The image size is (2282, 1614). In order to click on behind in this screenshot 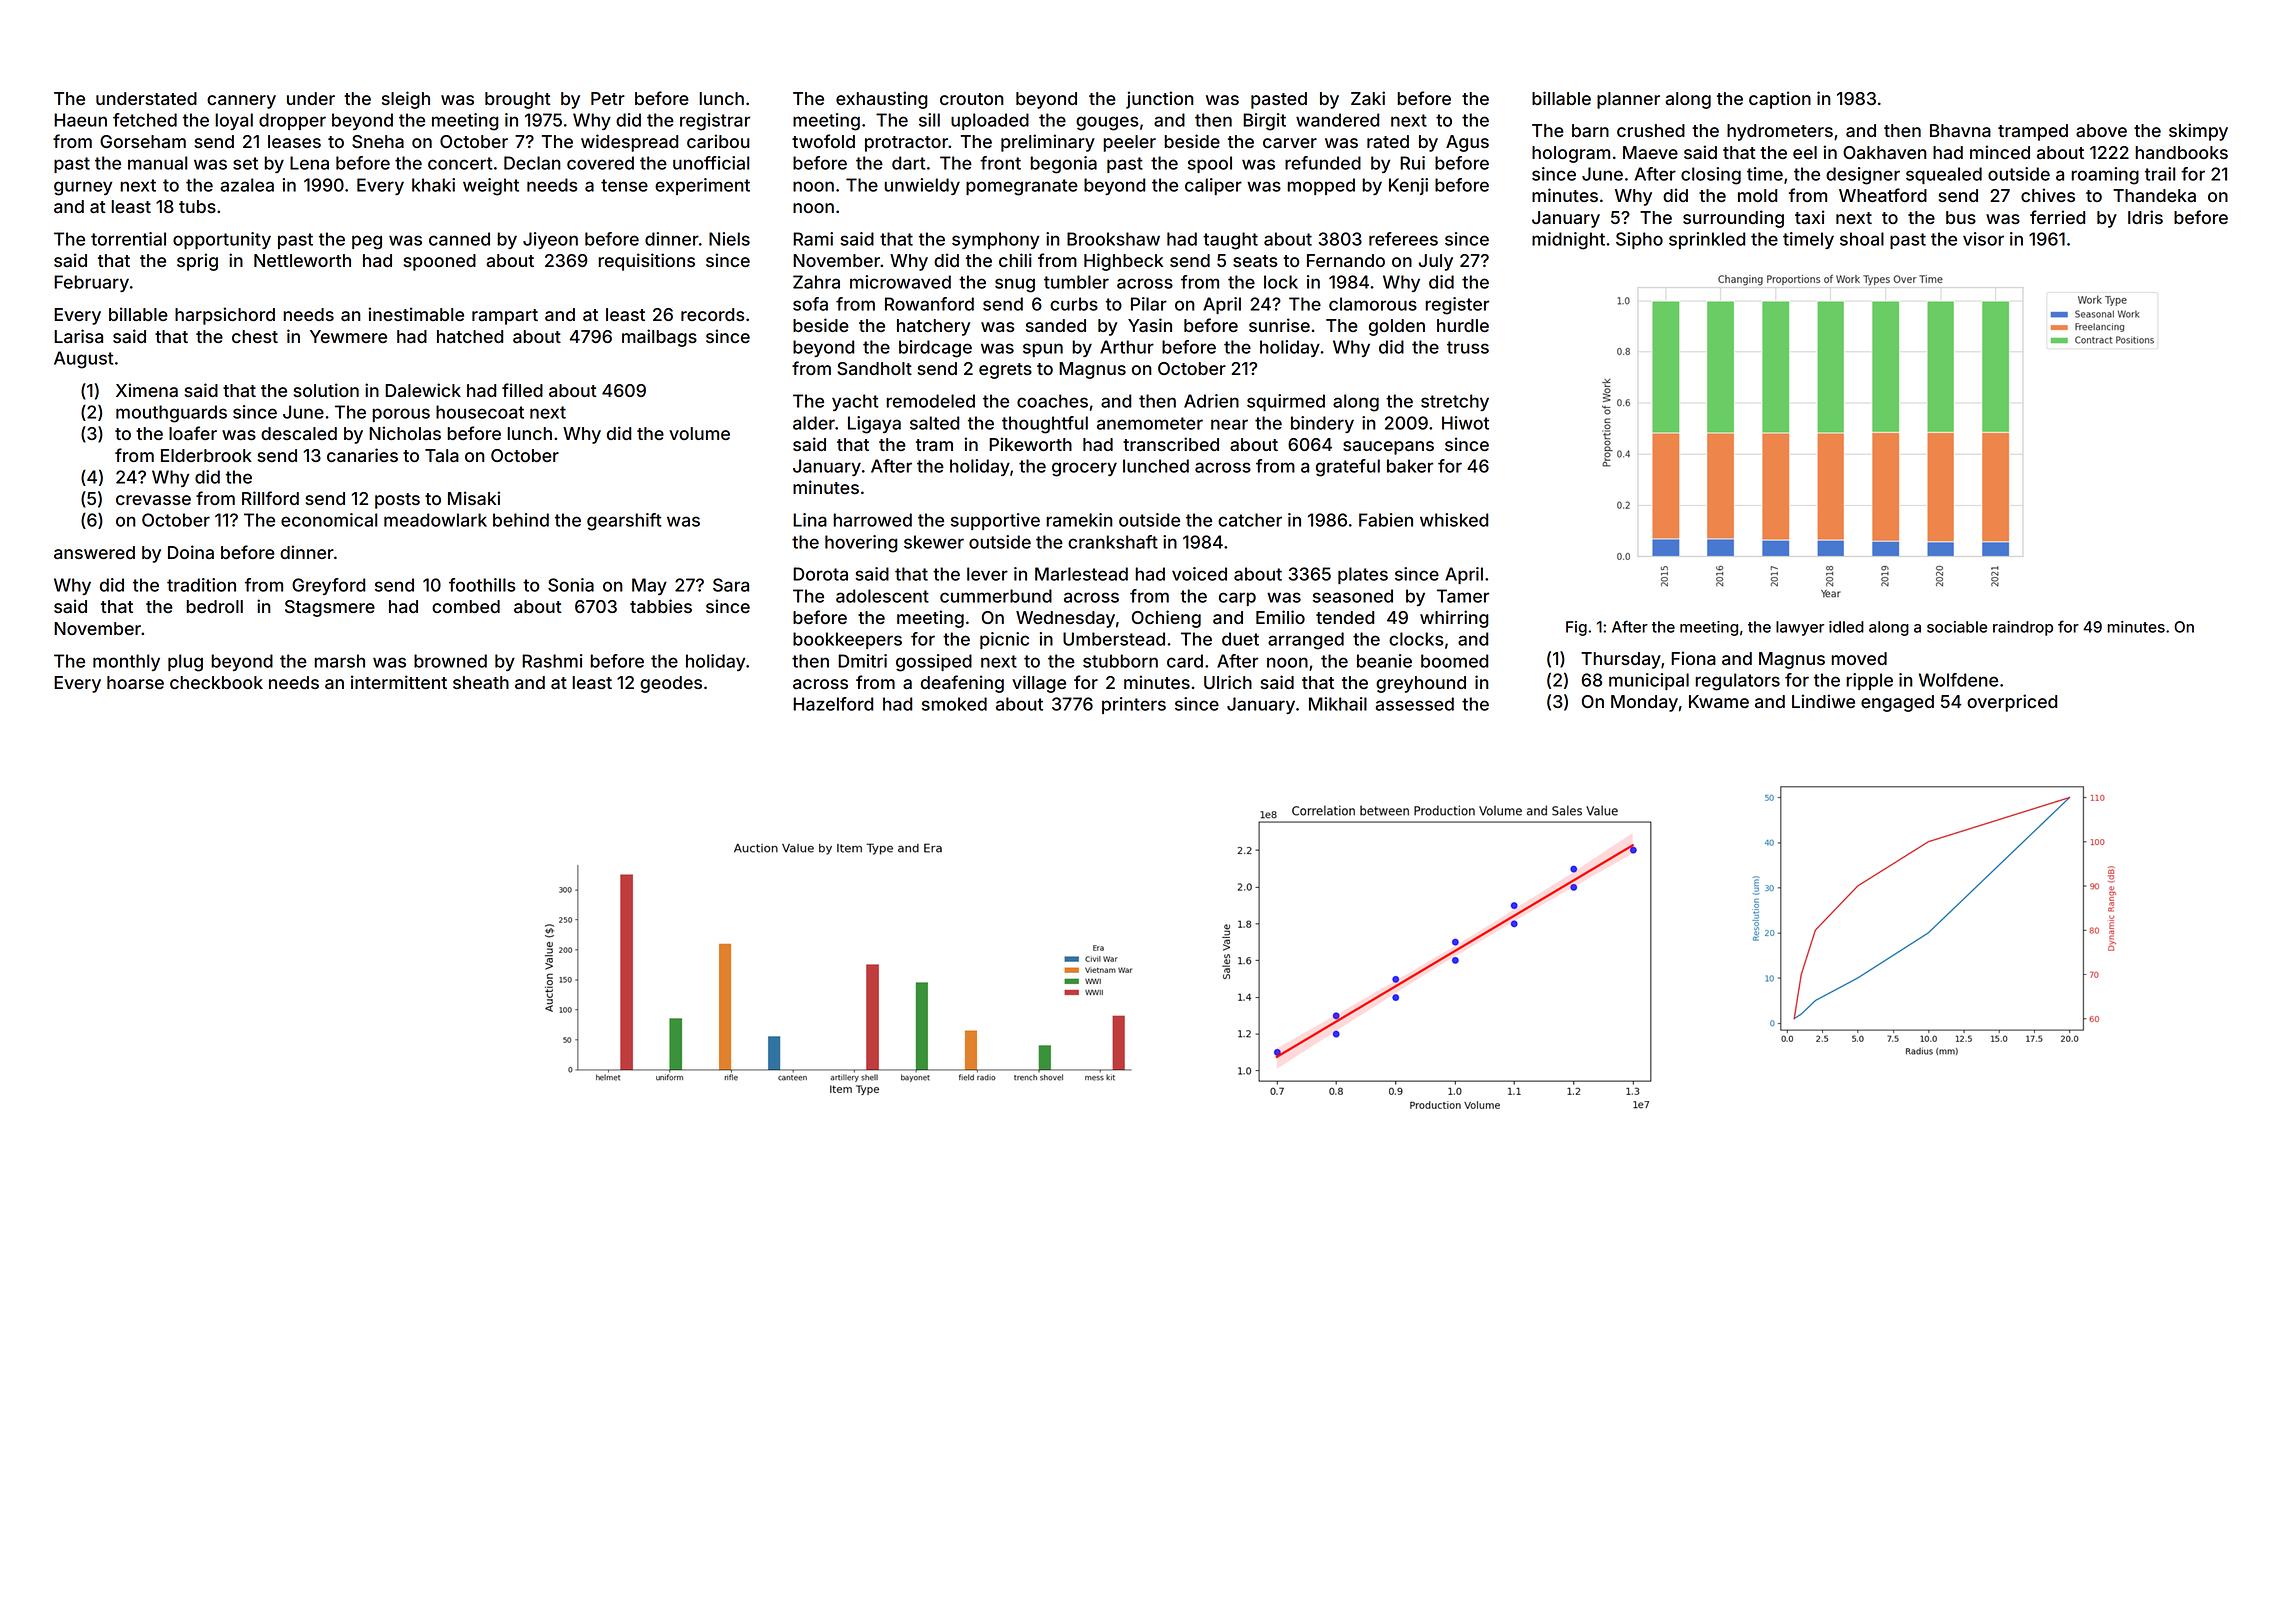, I will do `click(521, 520)`.
